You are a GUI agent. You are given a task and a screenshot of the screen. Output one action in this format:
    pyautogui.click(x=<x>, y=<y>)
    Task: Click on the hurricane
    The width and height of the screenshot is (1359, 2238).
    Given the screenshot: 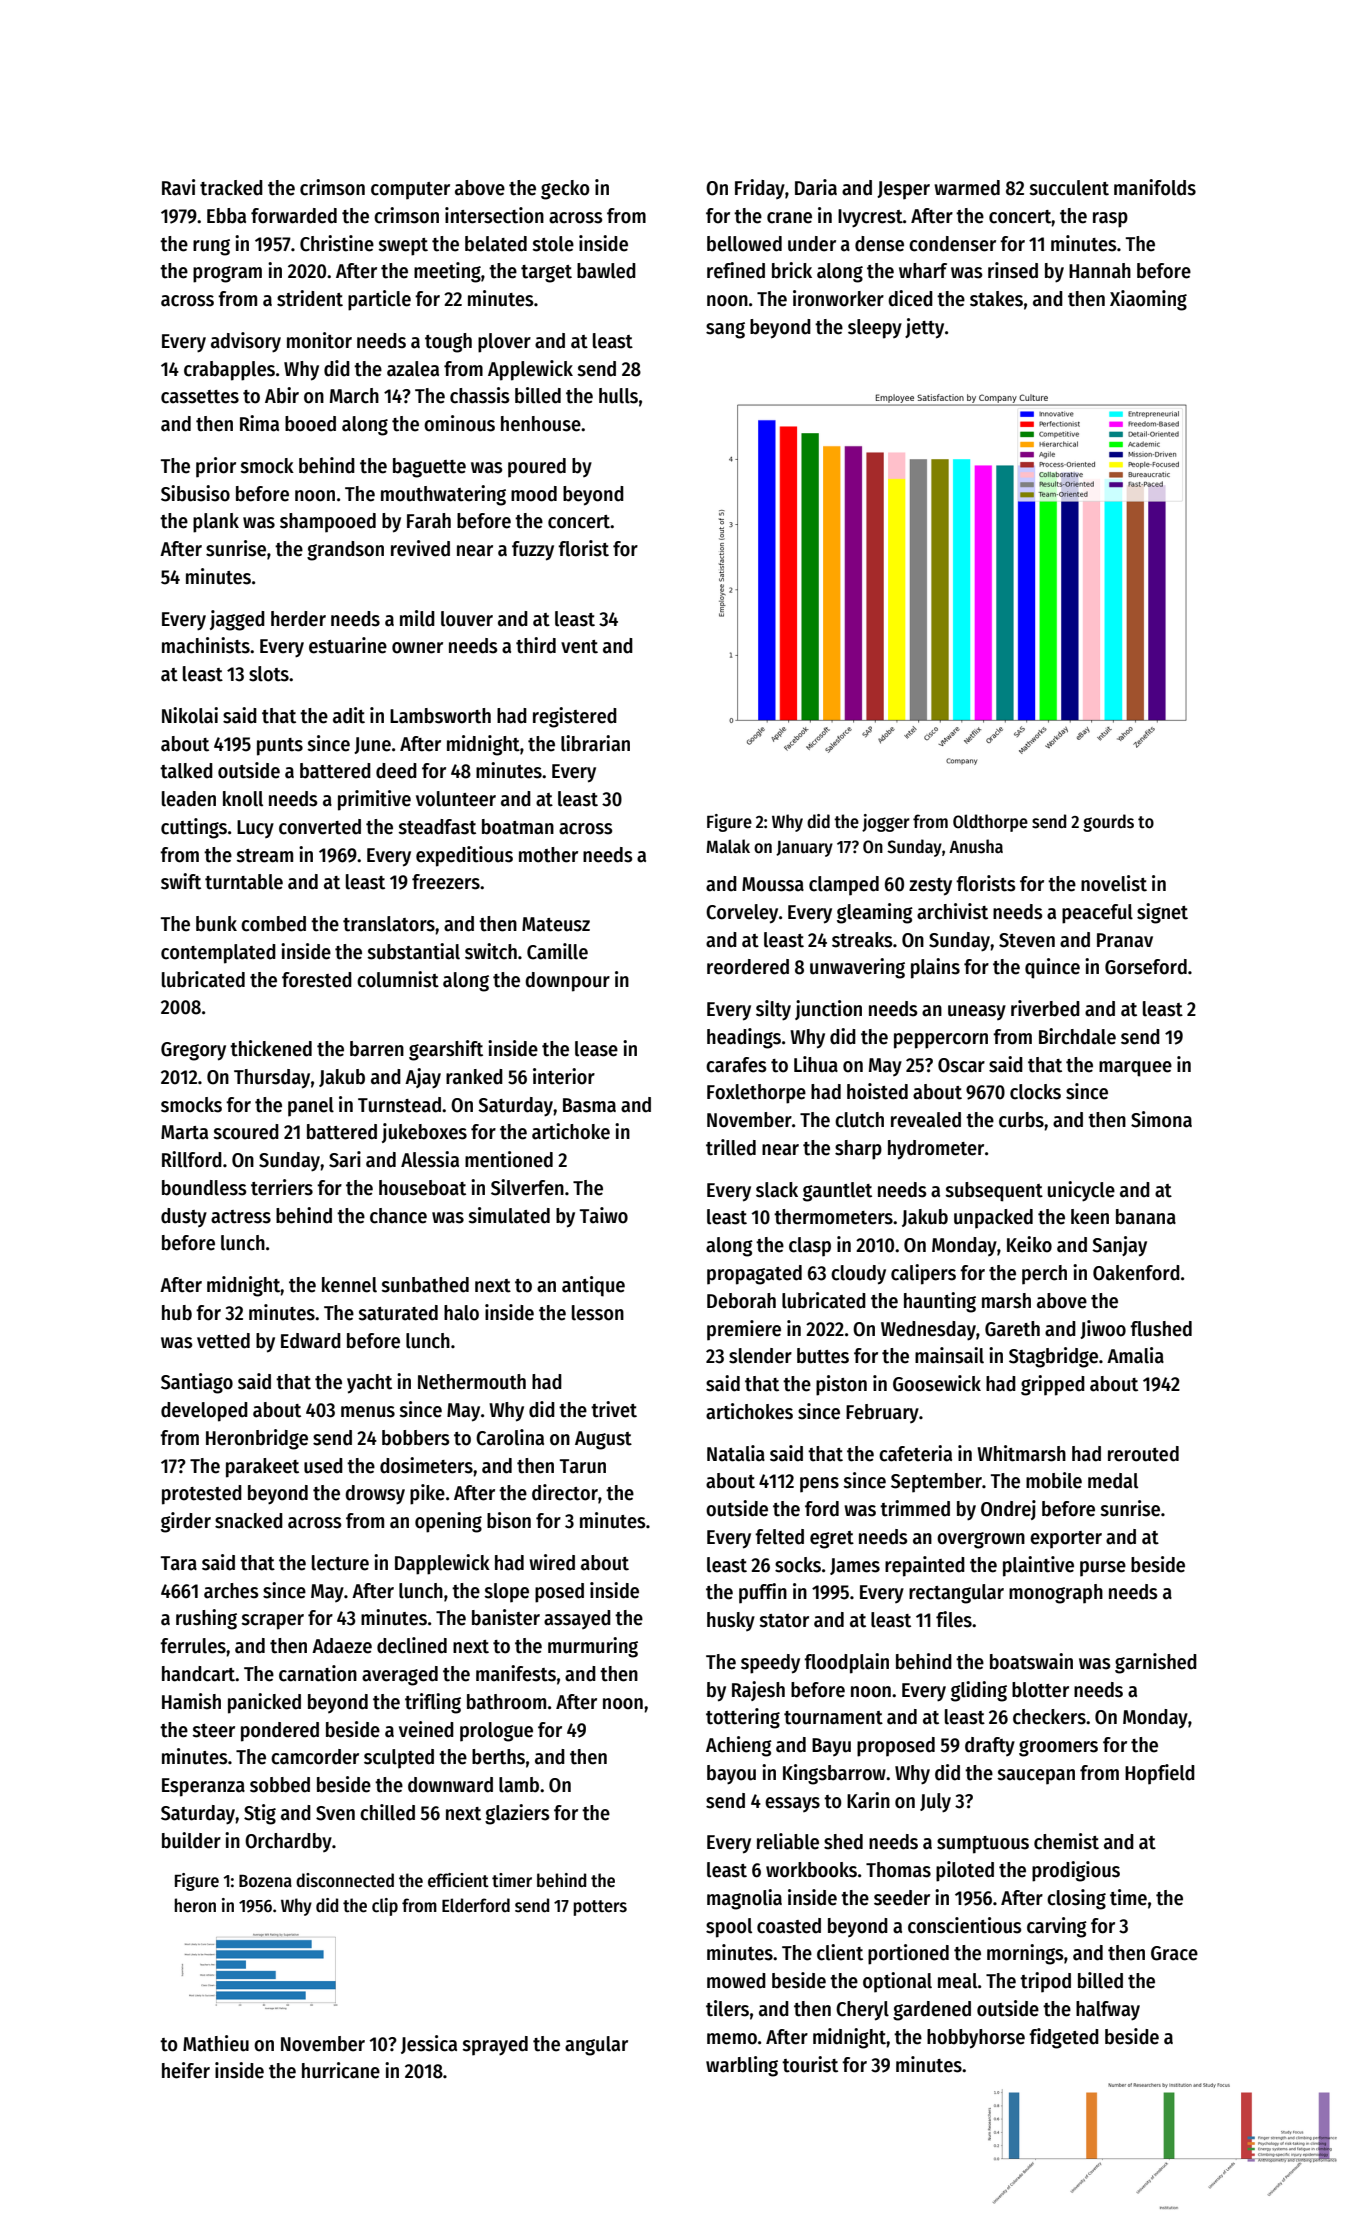 What is the action you would take?
    pyautogui.click(x=341, y=2070)
